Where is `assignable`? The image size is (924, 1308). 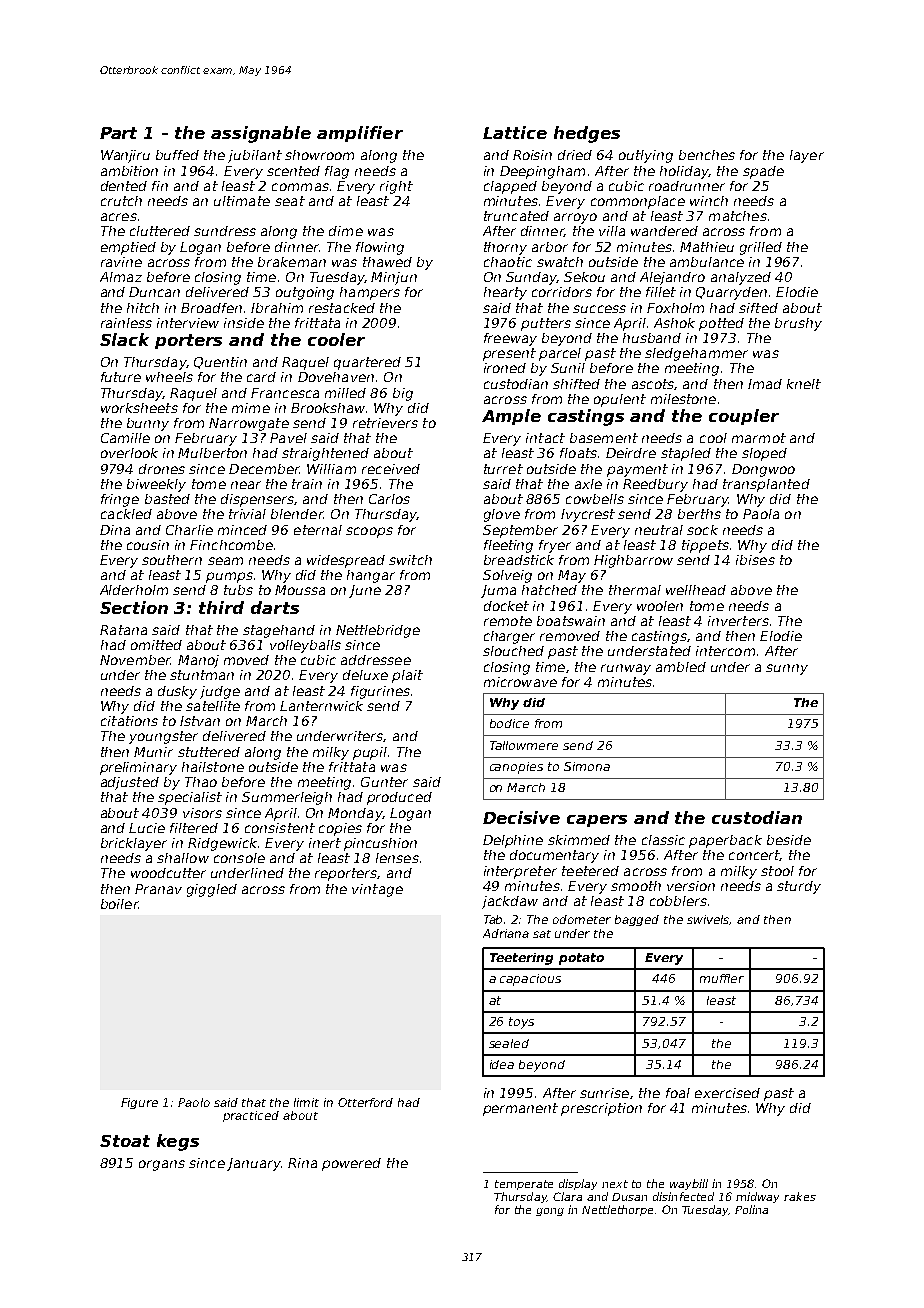 assignable is located at coordinates (261, 134).
